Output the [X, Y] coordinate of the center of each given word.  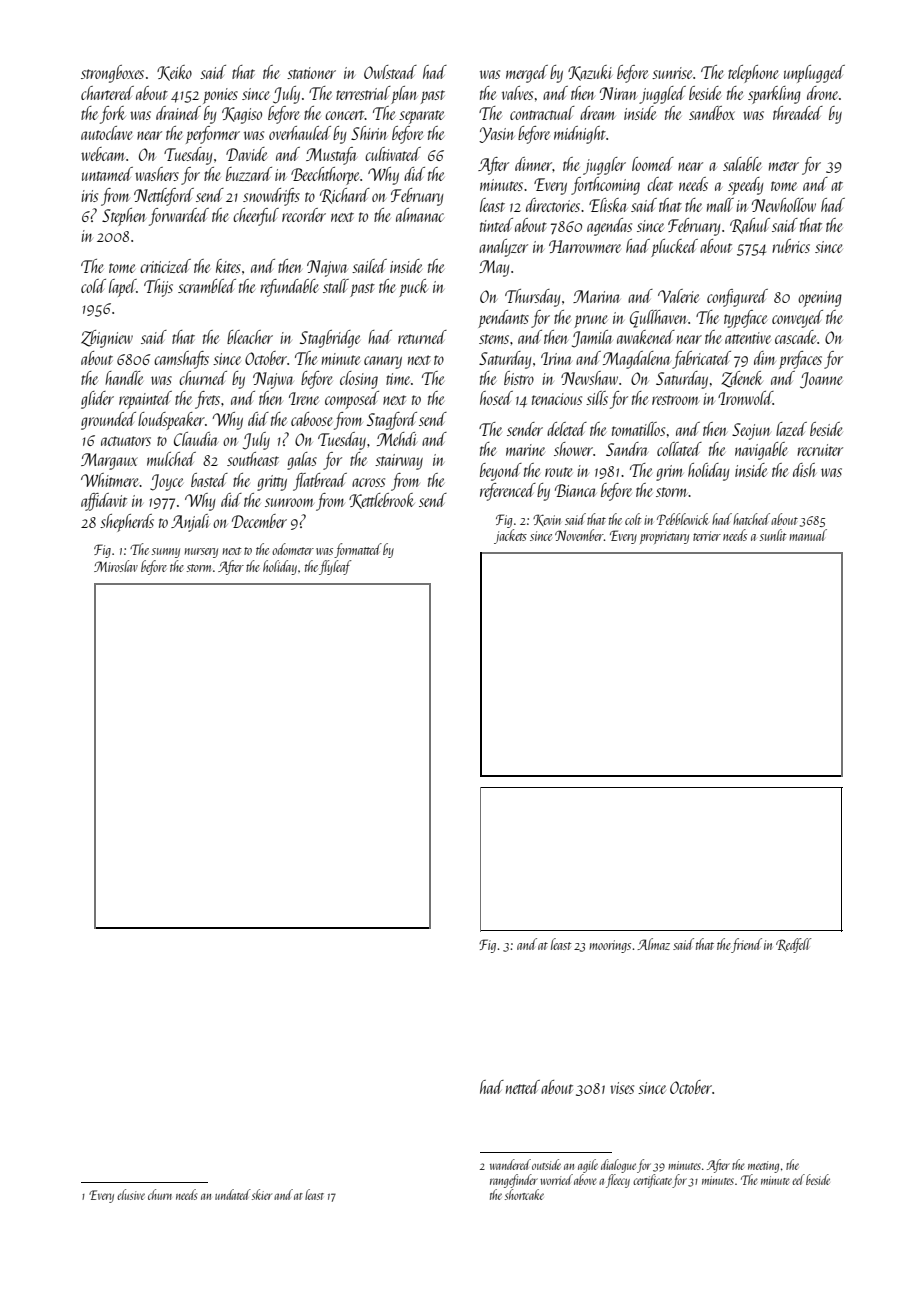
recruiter [820, 450]
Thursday [533, 298]
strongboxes [112, 74]
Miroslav [116, 566]
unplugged [814, 74]
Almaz [653, 944]
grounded [108, 421]
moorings [610, 946]
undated [233, 1194]
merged [527, 74]
